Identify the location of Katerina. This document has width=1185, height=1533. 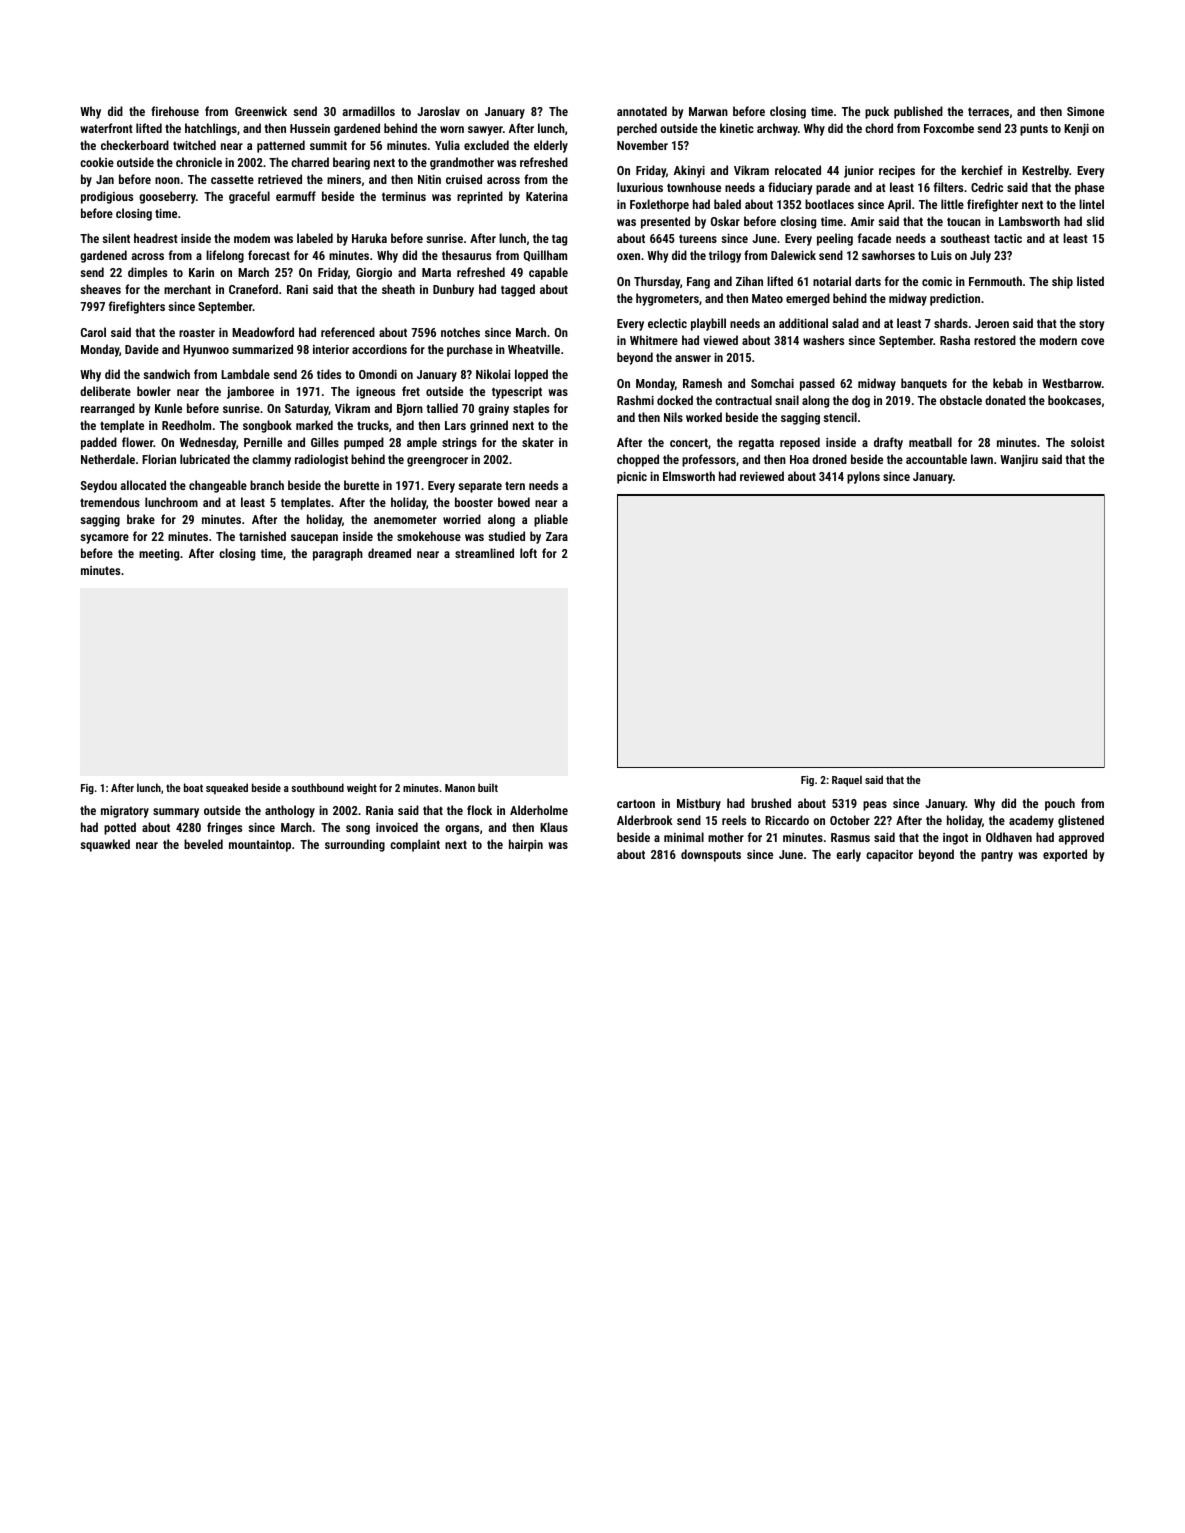
(547, 196).
